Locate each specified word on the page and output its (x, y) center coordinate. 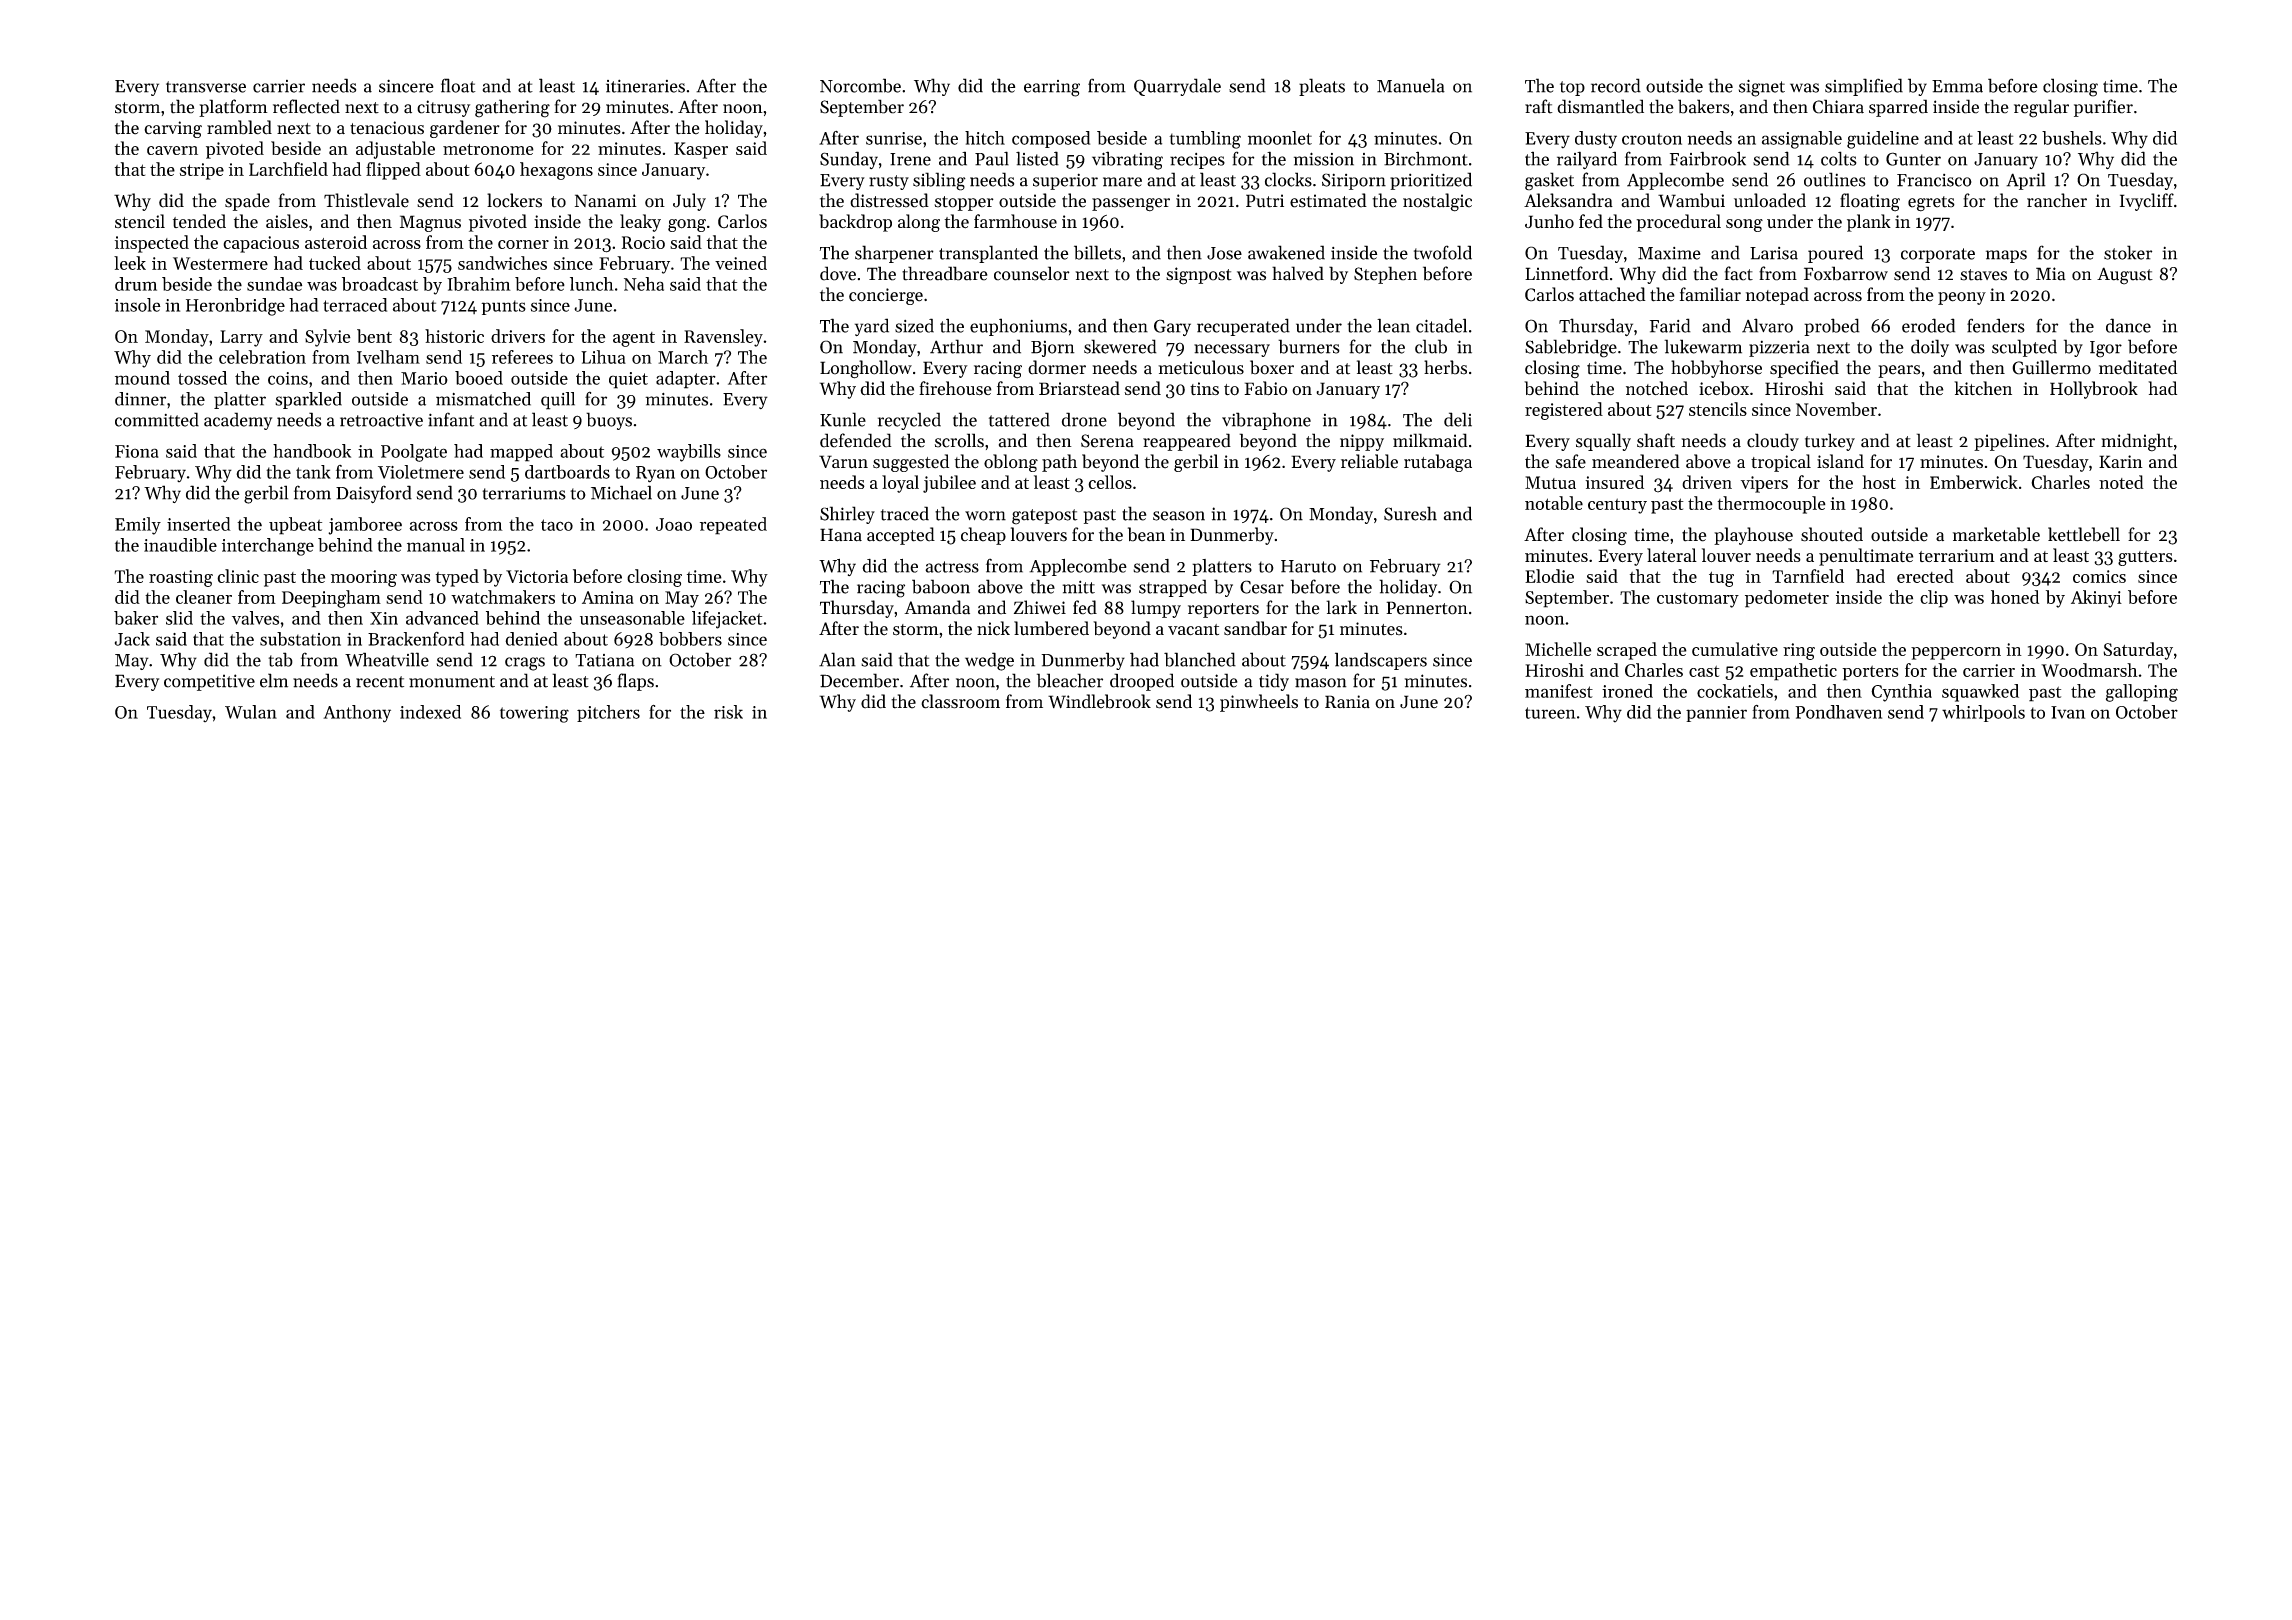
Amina (608, 597)
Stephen (1385, 275)
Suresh (1410, 513)
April (2026, 181)
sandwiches (502, 263)
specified (1804, 369)
